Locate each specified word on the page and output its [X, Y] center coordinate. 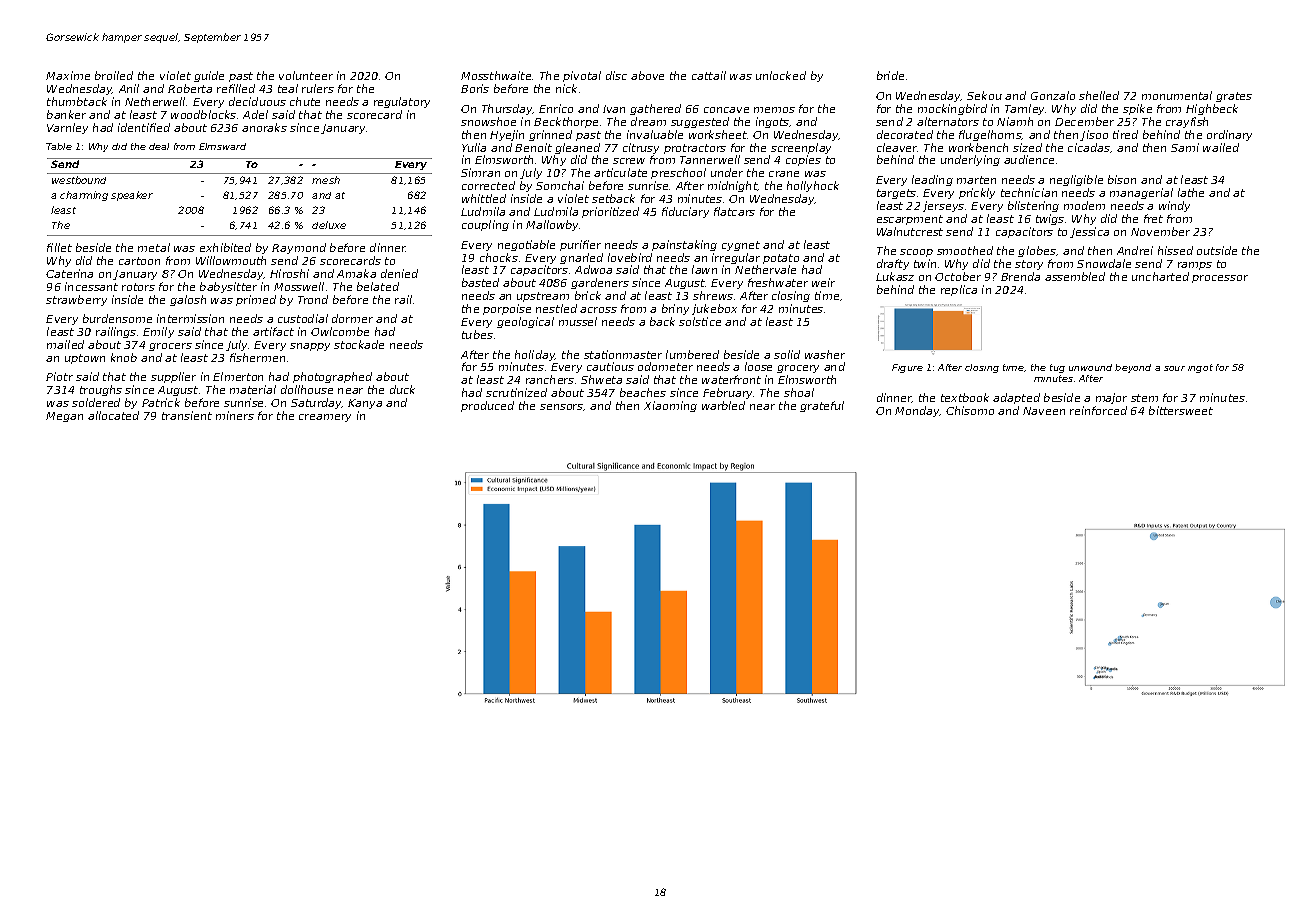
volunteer [306, 75]
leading [932, 180]
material [253, 389]
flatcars [734, 211]
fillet [59, 247]
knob [124, 357]
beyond [1133, 368]
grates [1234, 97]
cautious [610, 366]
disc [616, 75]
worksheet [718, 134]
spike [1137, 109]
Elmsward [222, 146]
